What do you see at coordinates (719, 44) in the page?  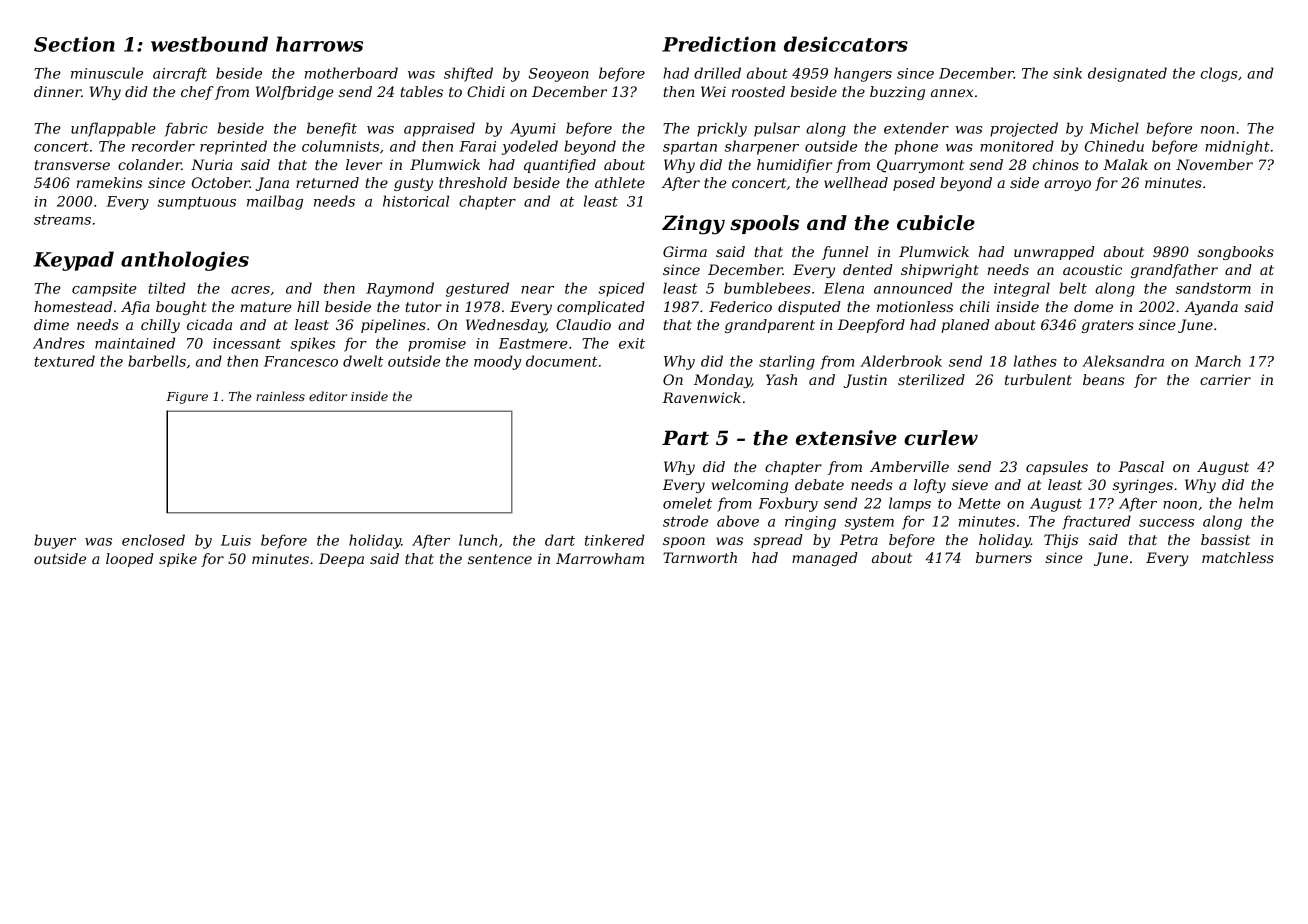 I see `Prediction` at bounding box center [719, 44].
